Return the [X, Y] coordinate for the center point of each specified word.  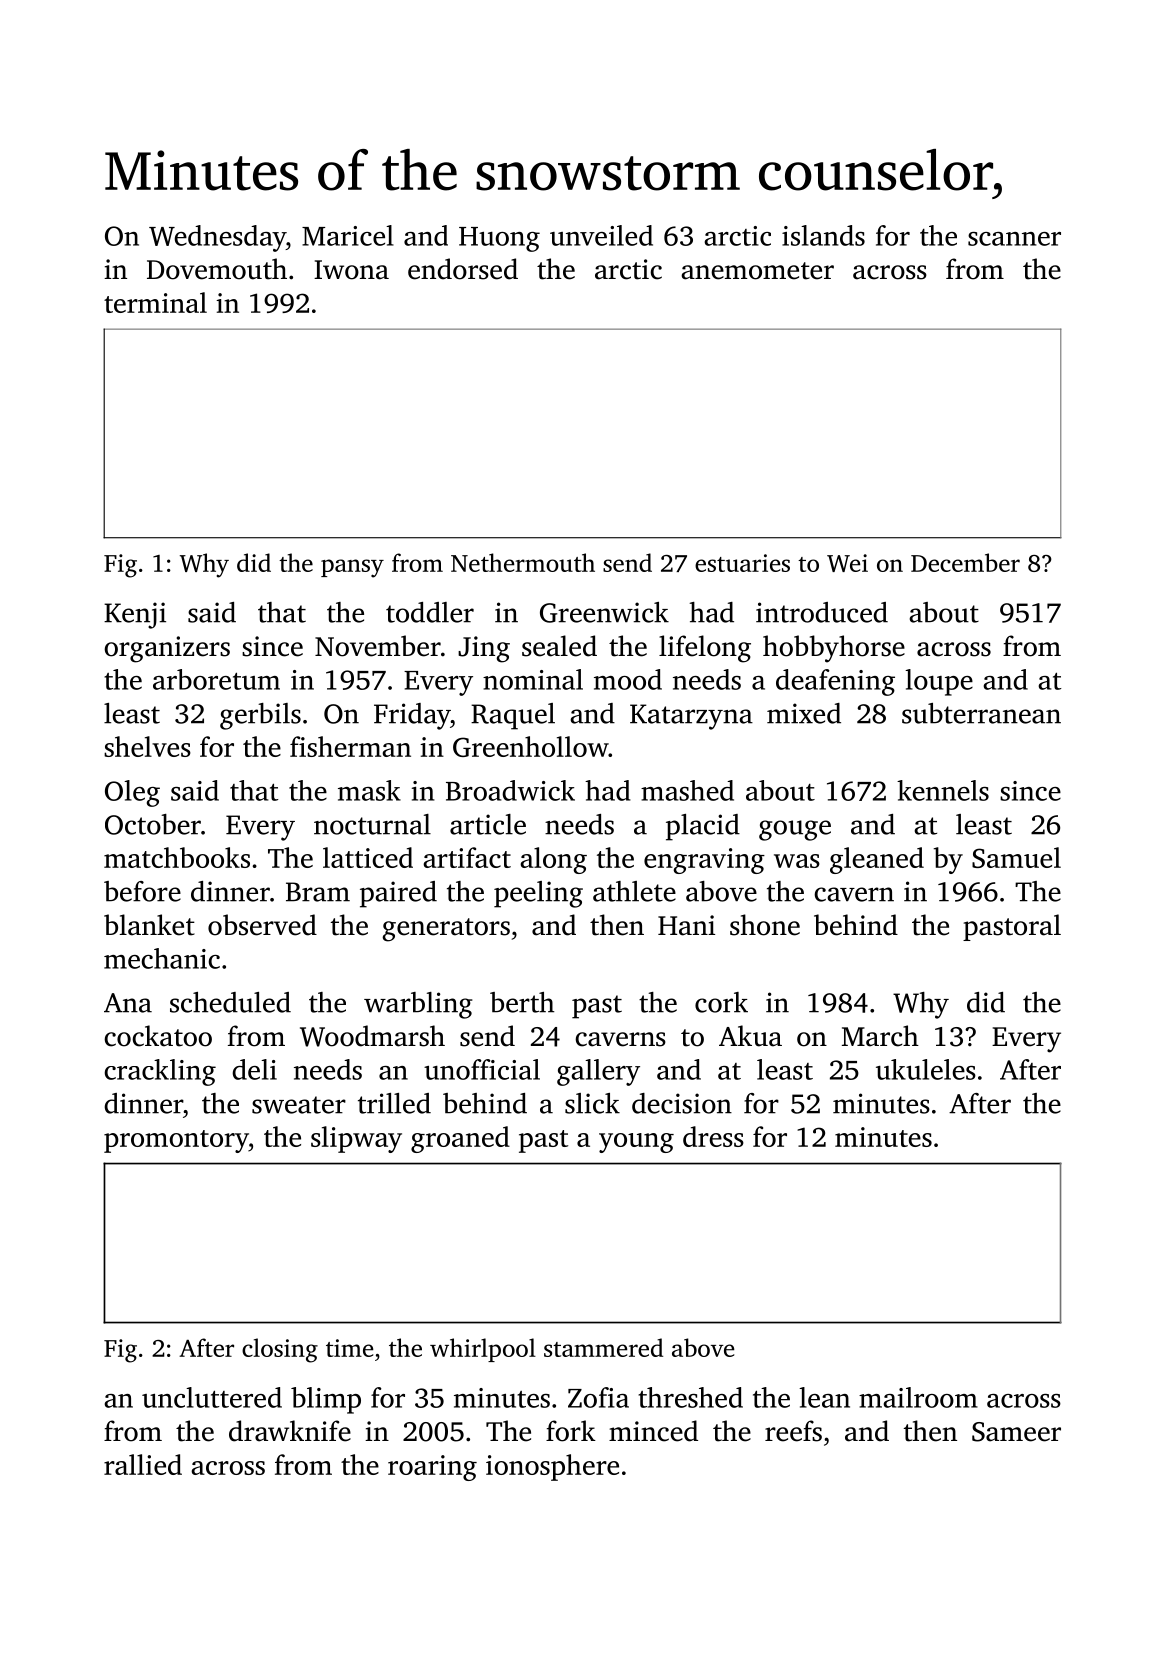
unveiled [601, 235]
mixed [804, 713]
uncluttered [212, 1397]
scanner [1014, 239]
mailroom [918, 1397]
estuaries [742, 563]
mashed [687, 790]
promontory [176, 1141]
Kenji [135, 615]
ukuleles [926, 1069]
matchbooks [177, 857]
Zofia [598, 1397]
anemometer [757, 271]
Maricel [348, 235]
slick [592, 1103]
